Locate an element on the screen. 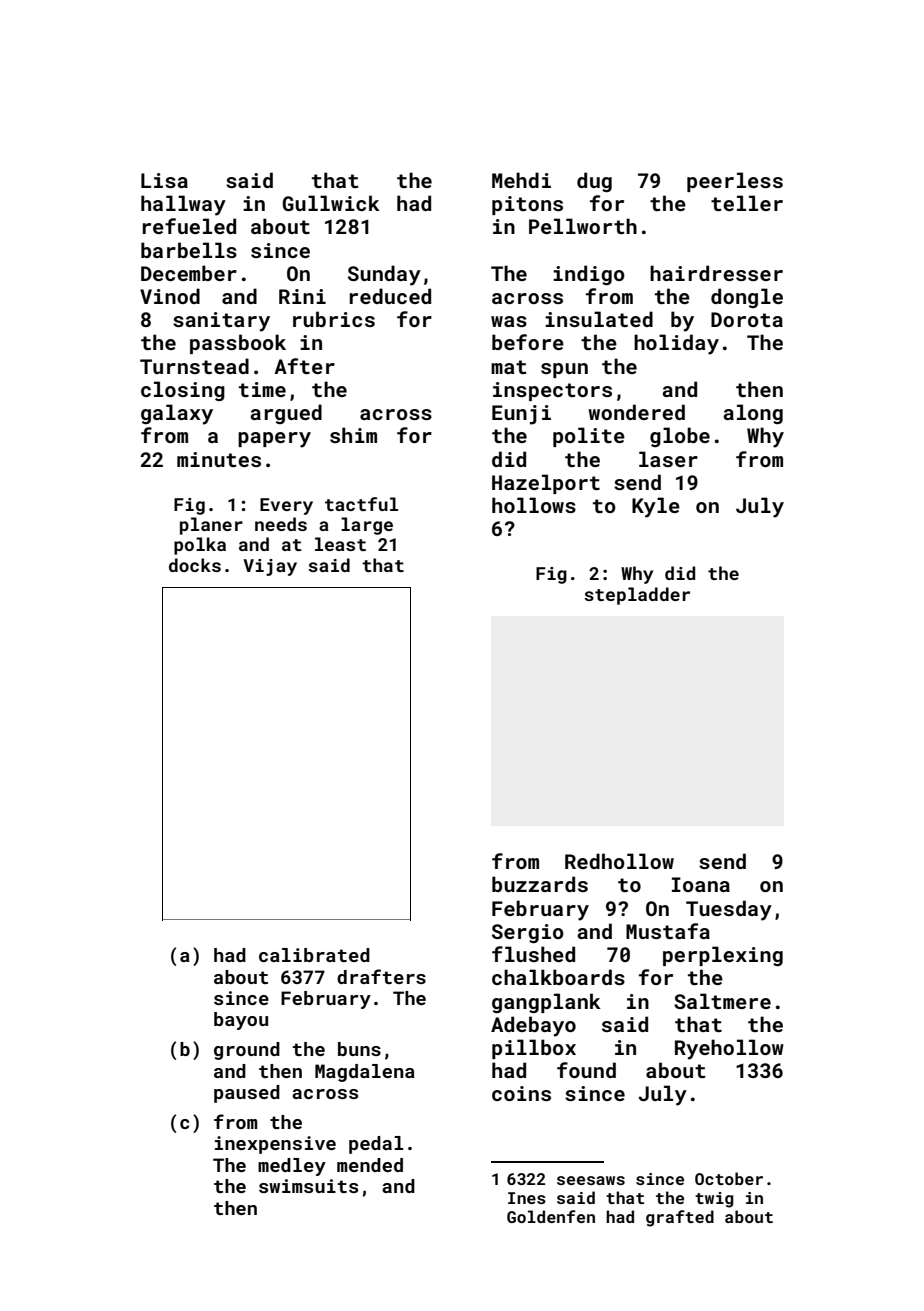 This screenshot has height=1311, width=924. Lisa is located at coordinates (164, 180).
